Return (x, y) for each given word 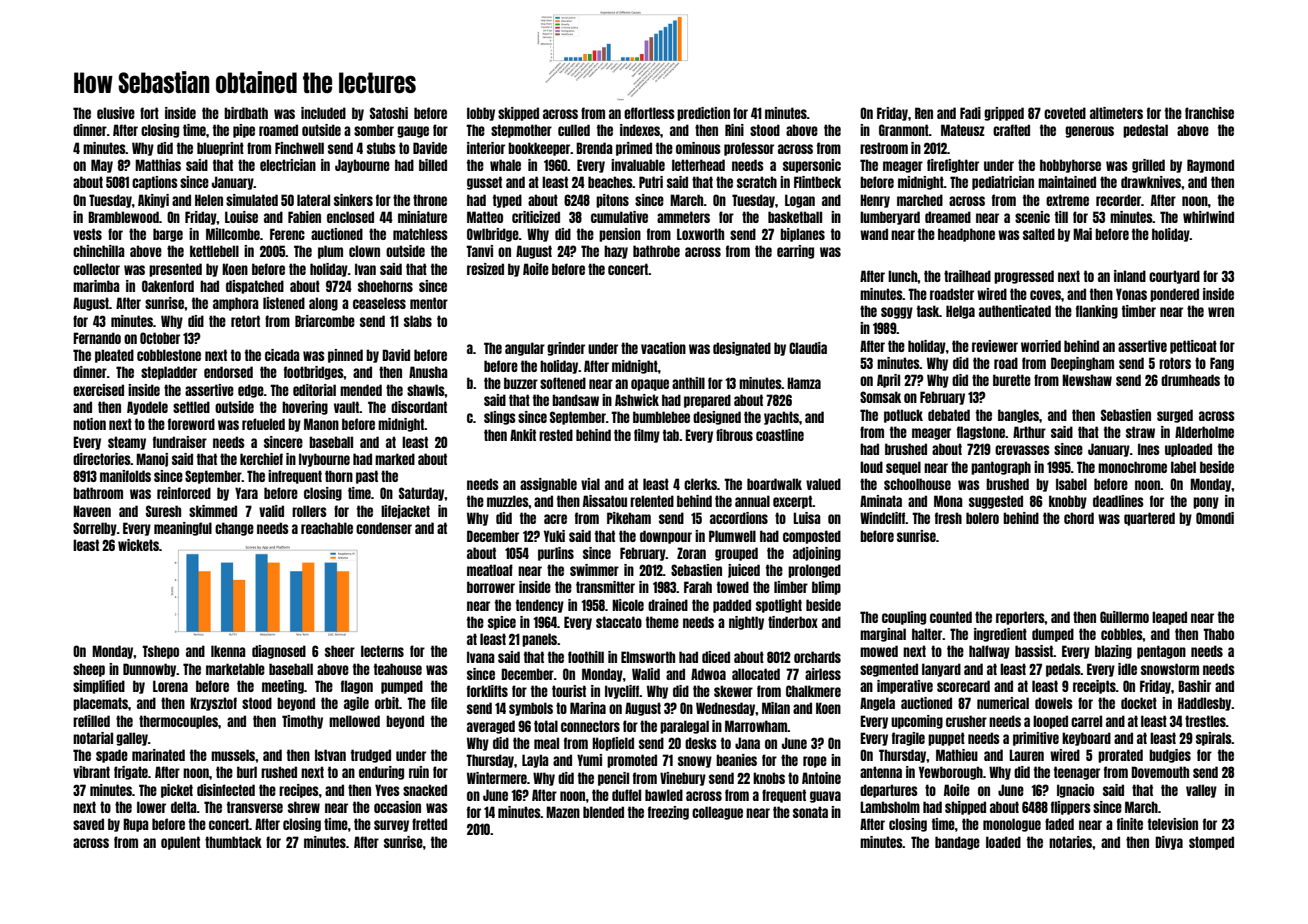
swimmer (594, 570)
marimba (96, 286)
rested (556, 435)
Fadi (970, 113)
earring (795, 252)
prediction (703, 114)
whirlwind (1208, 217)
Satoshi (389, 113)
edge (251, 391)
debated (949, 415)
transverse (255, 807)
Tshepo (160, 652)
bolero (982, 518)
